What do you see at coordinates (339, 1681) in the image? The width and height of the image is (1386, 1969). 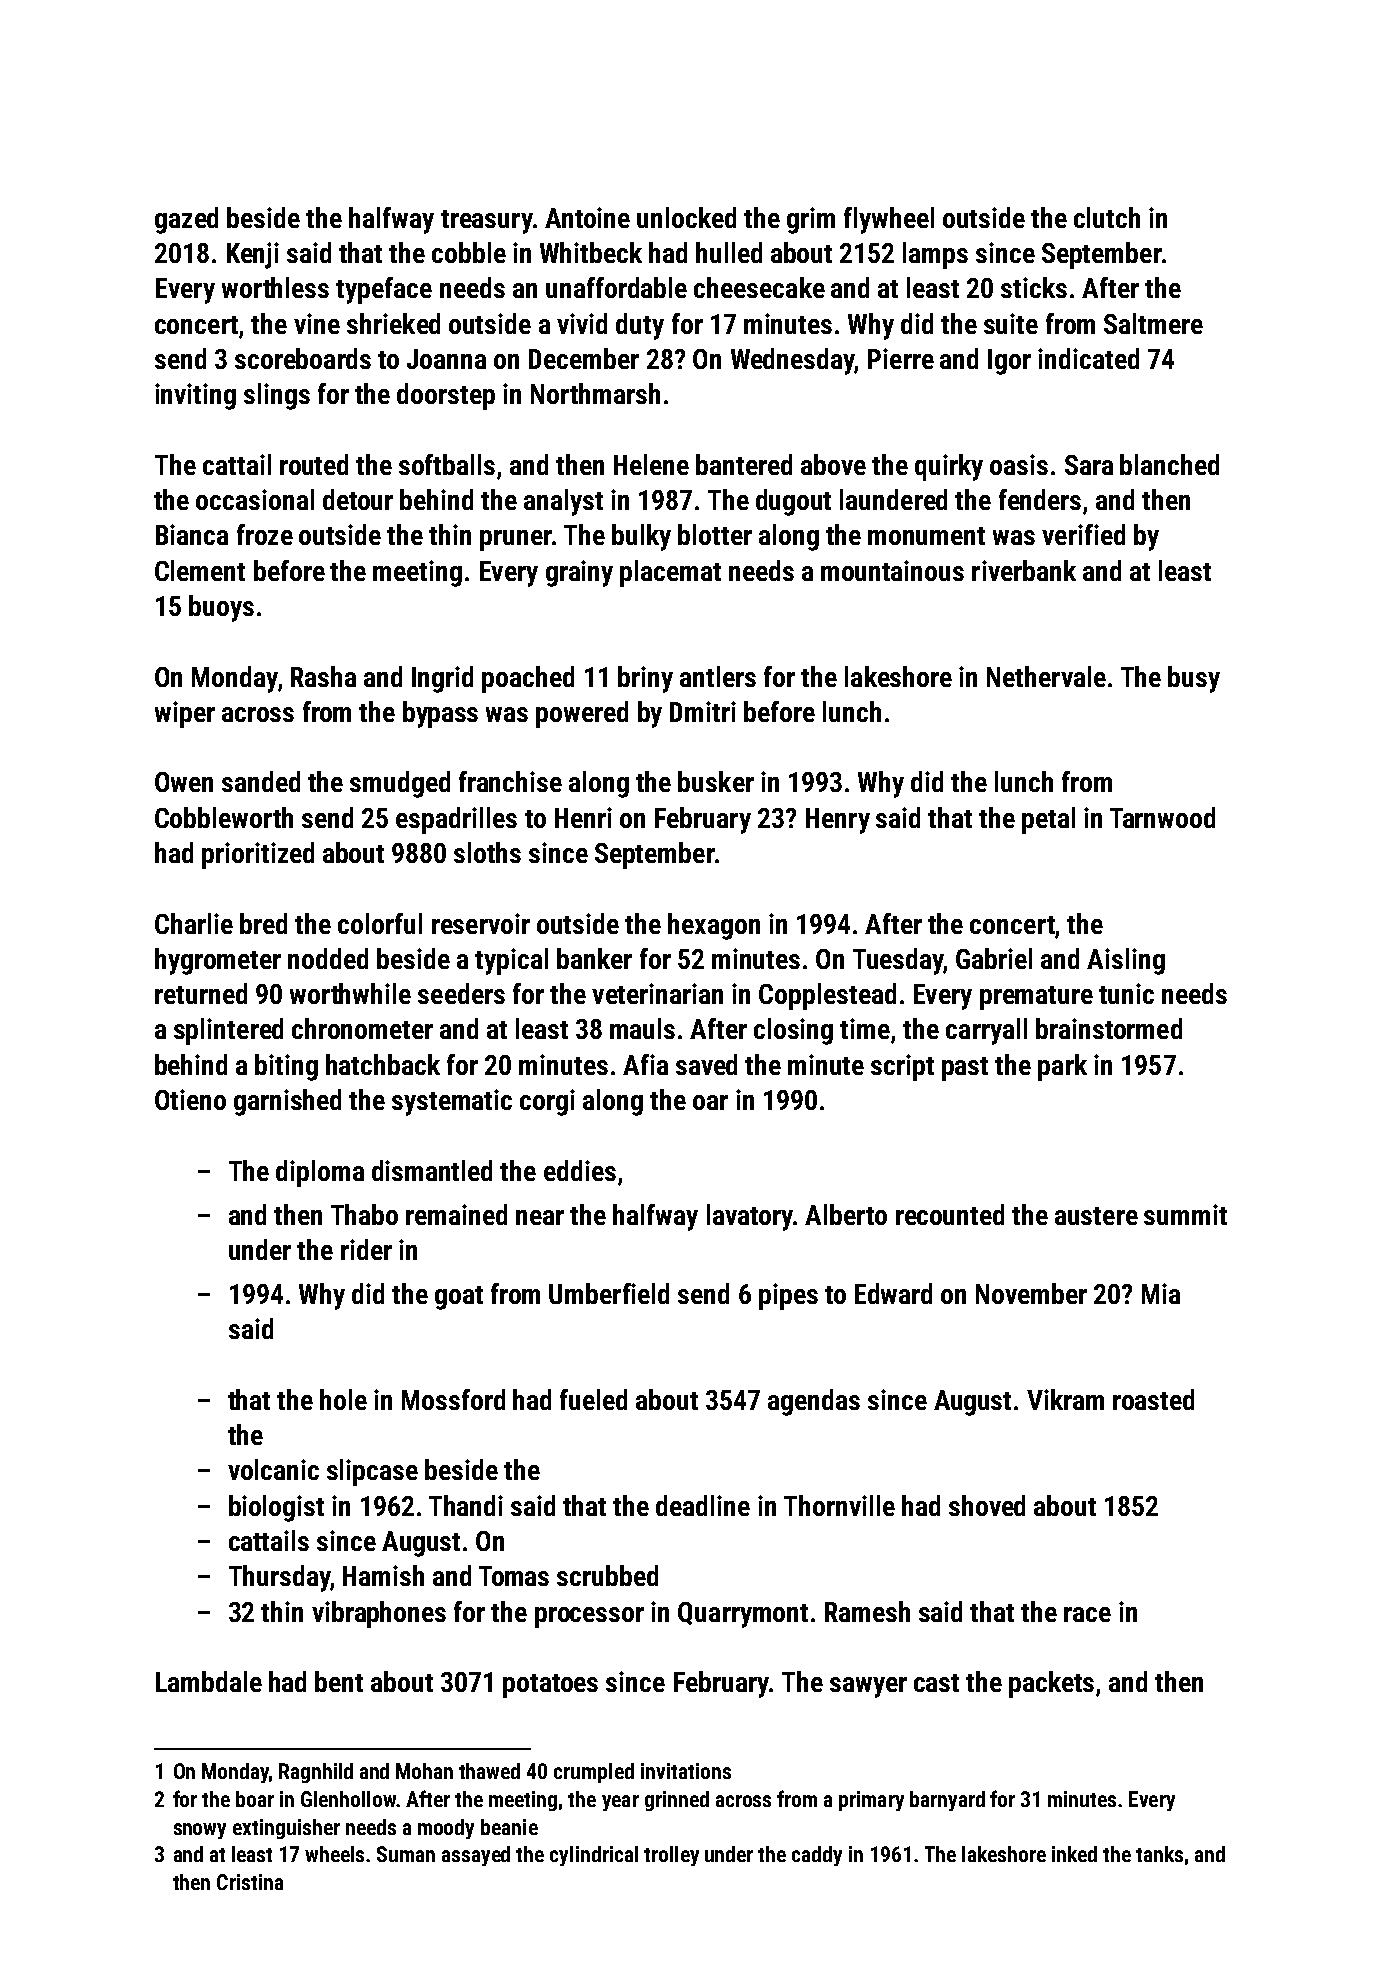 I see `bent` at bounding box center [339, 1681].
